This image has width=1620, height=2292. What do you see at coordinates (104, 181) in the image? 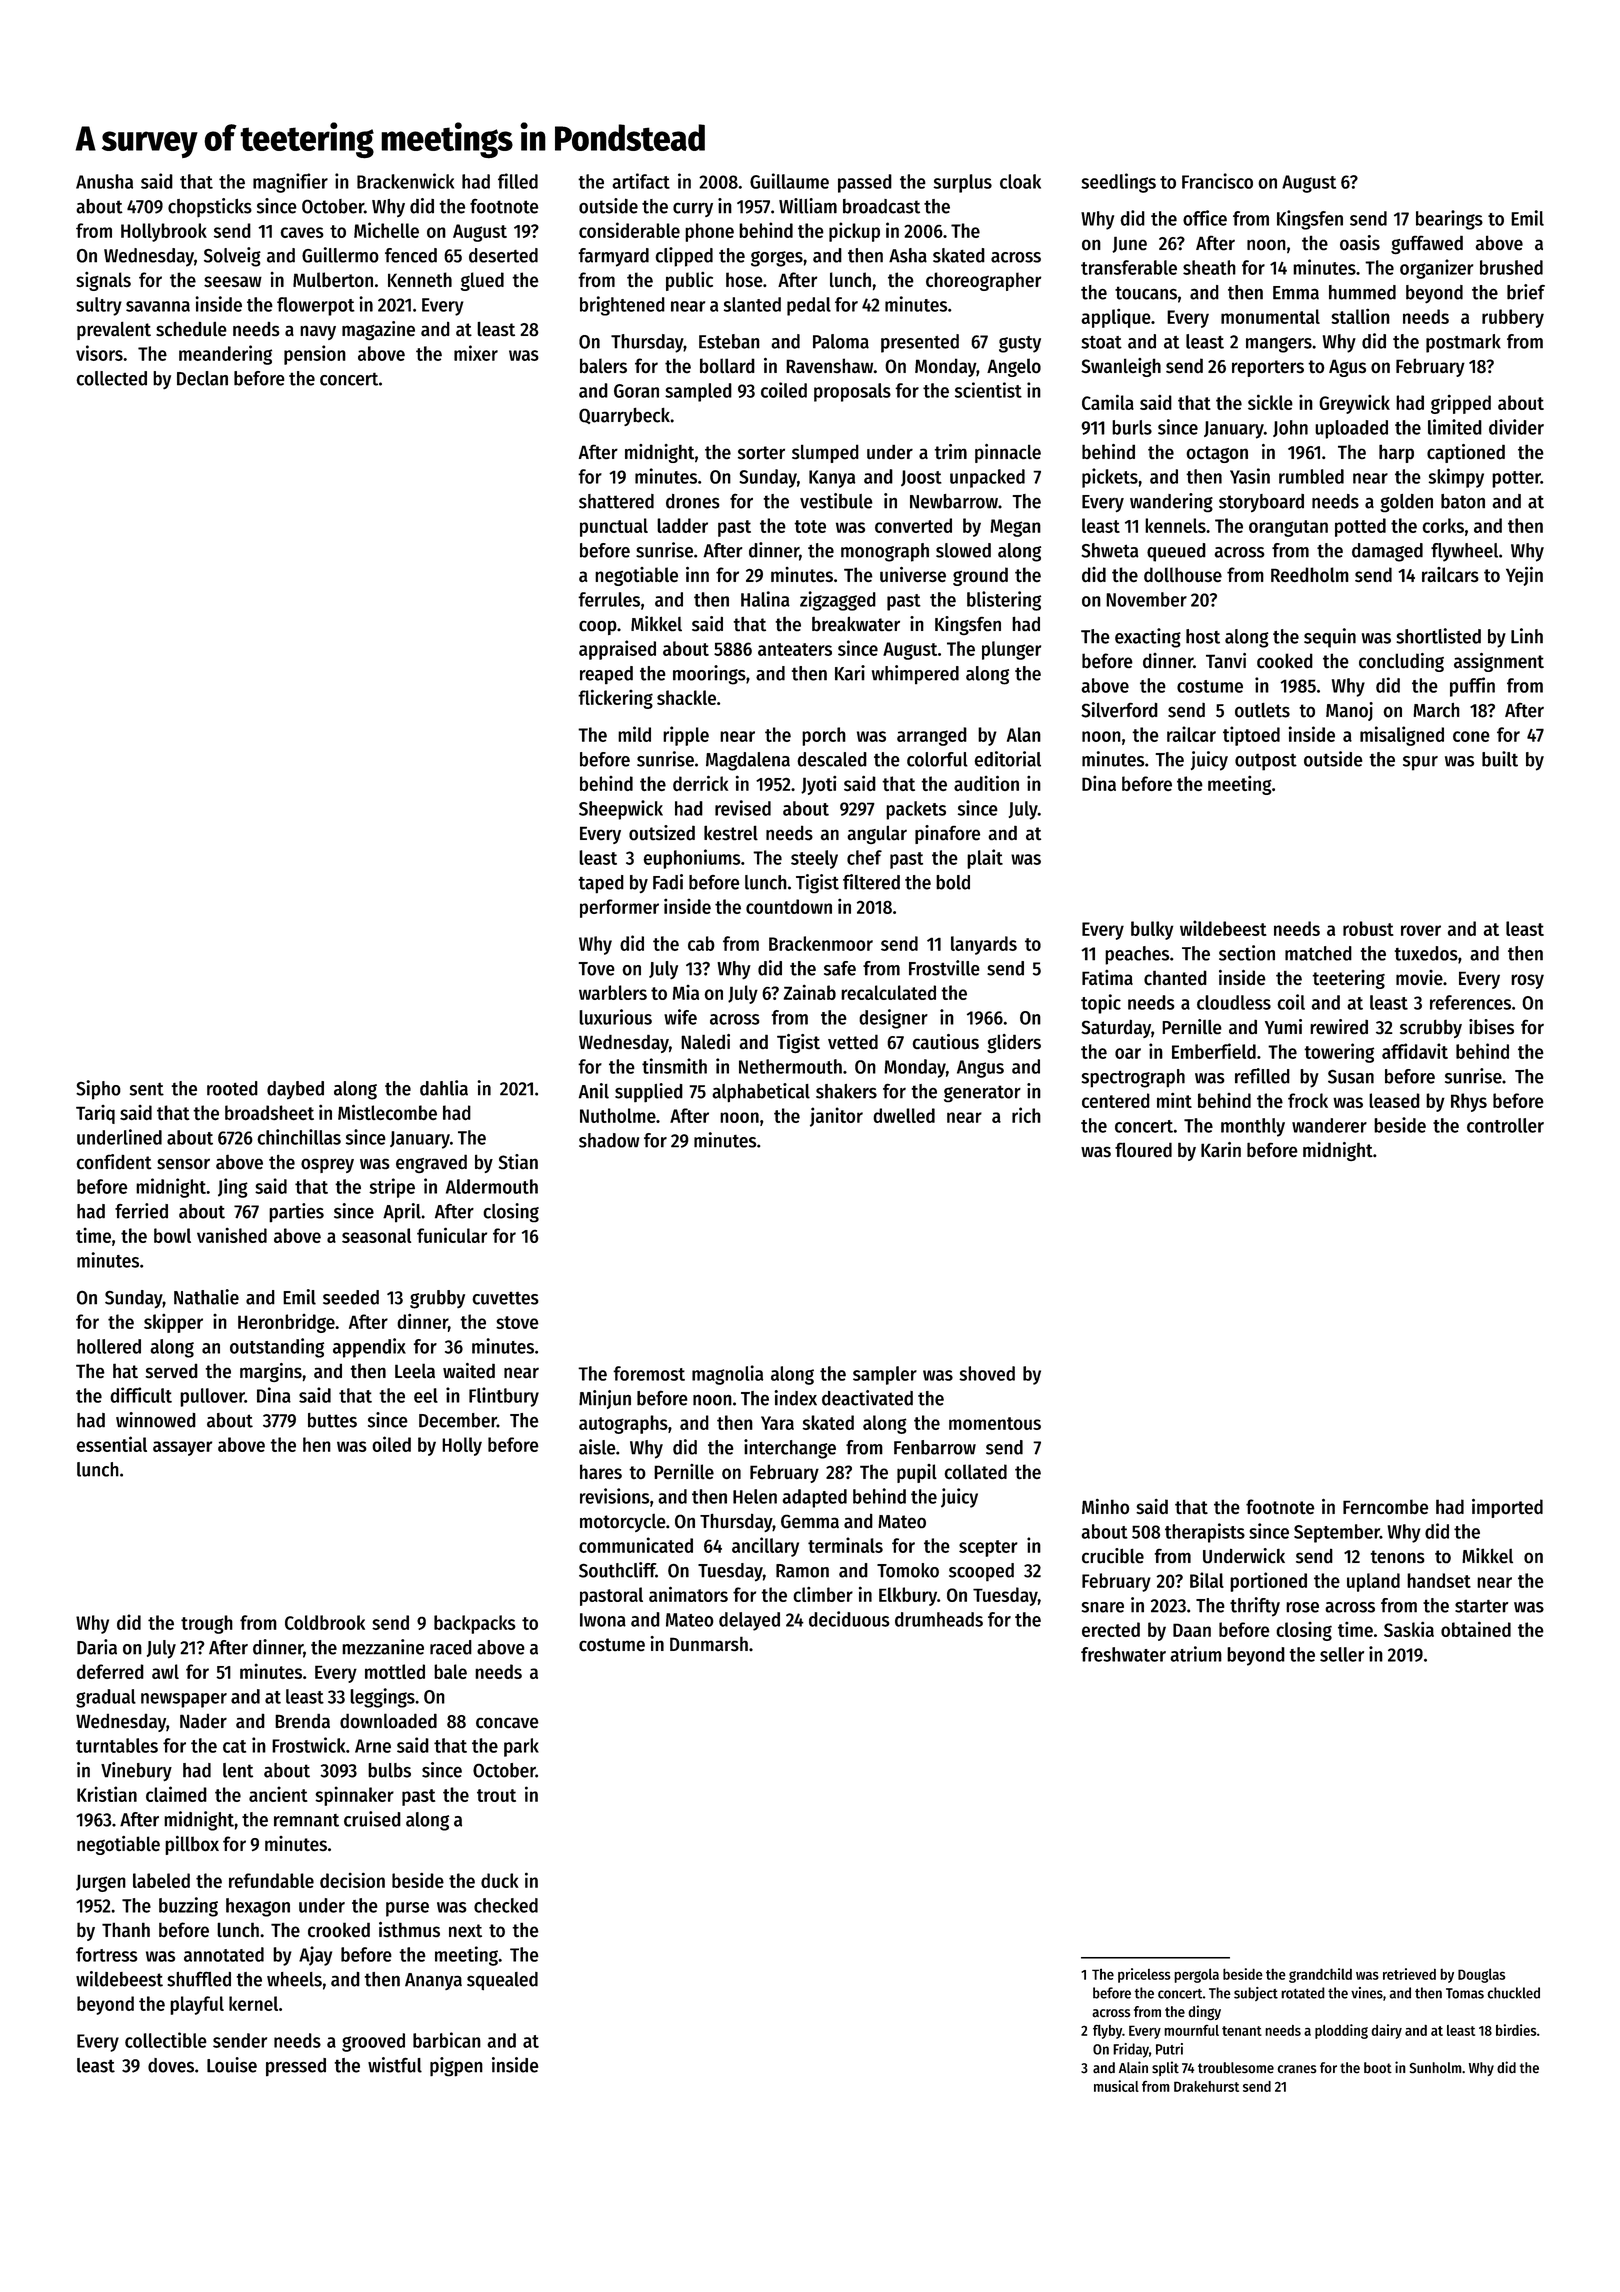
I see `Anusha` at bounding box center [104, 181].
